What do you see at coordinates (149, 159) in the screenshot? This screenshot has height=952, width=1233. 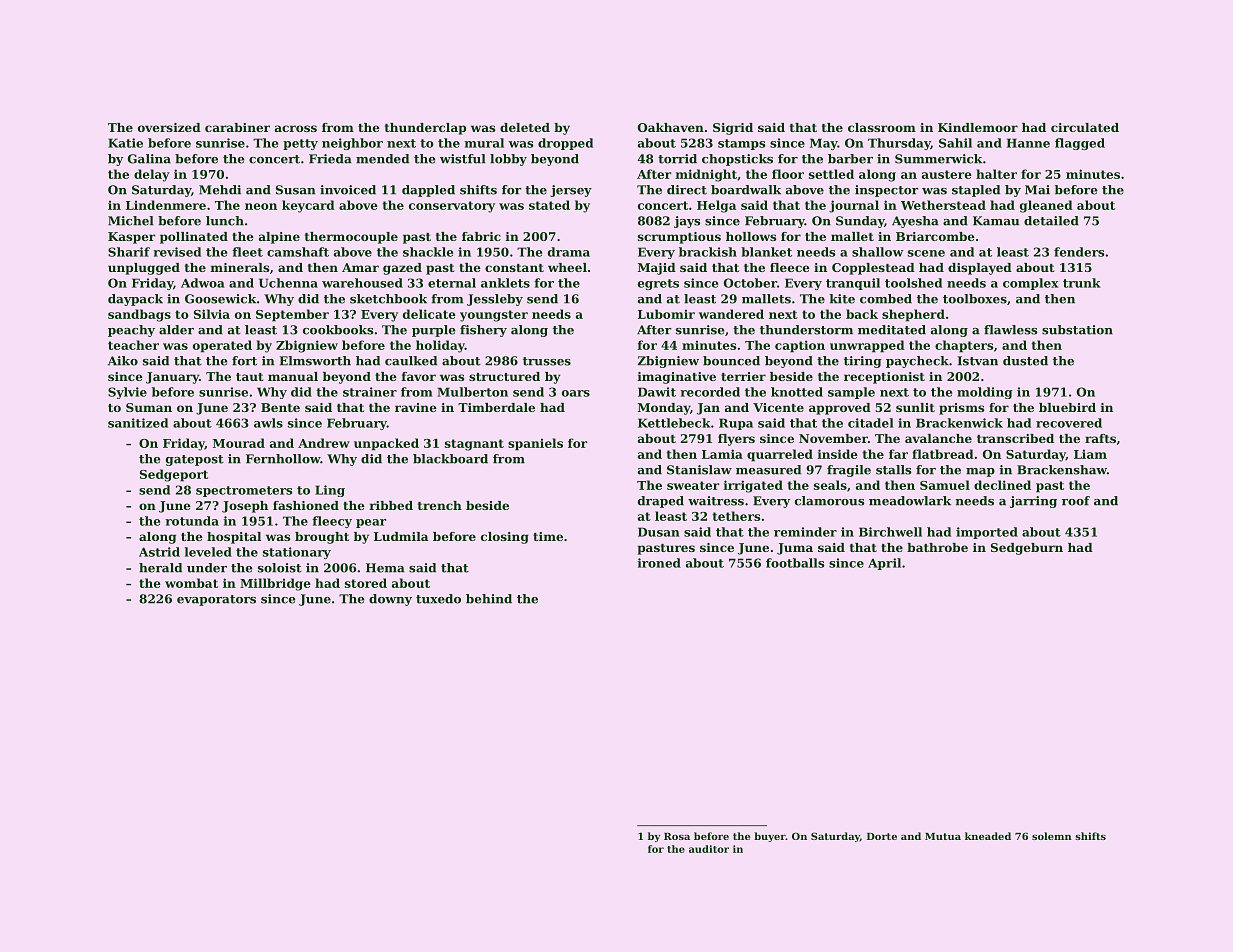 I see `Galina` at bounding box center [149, 159].
